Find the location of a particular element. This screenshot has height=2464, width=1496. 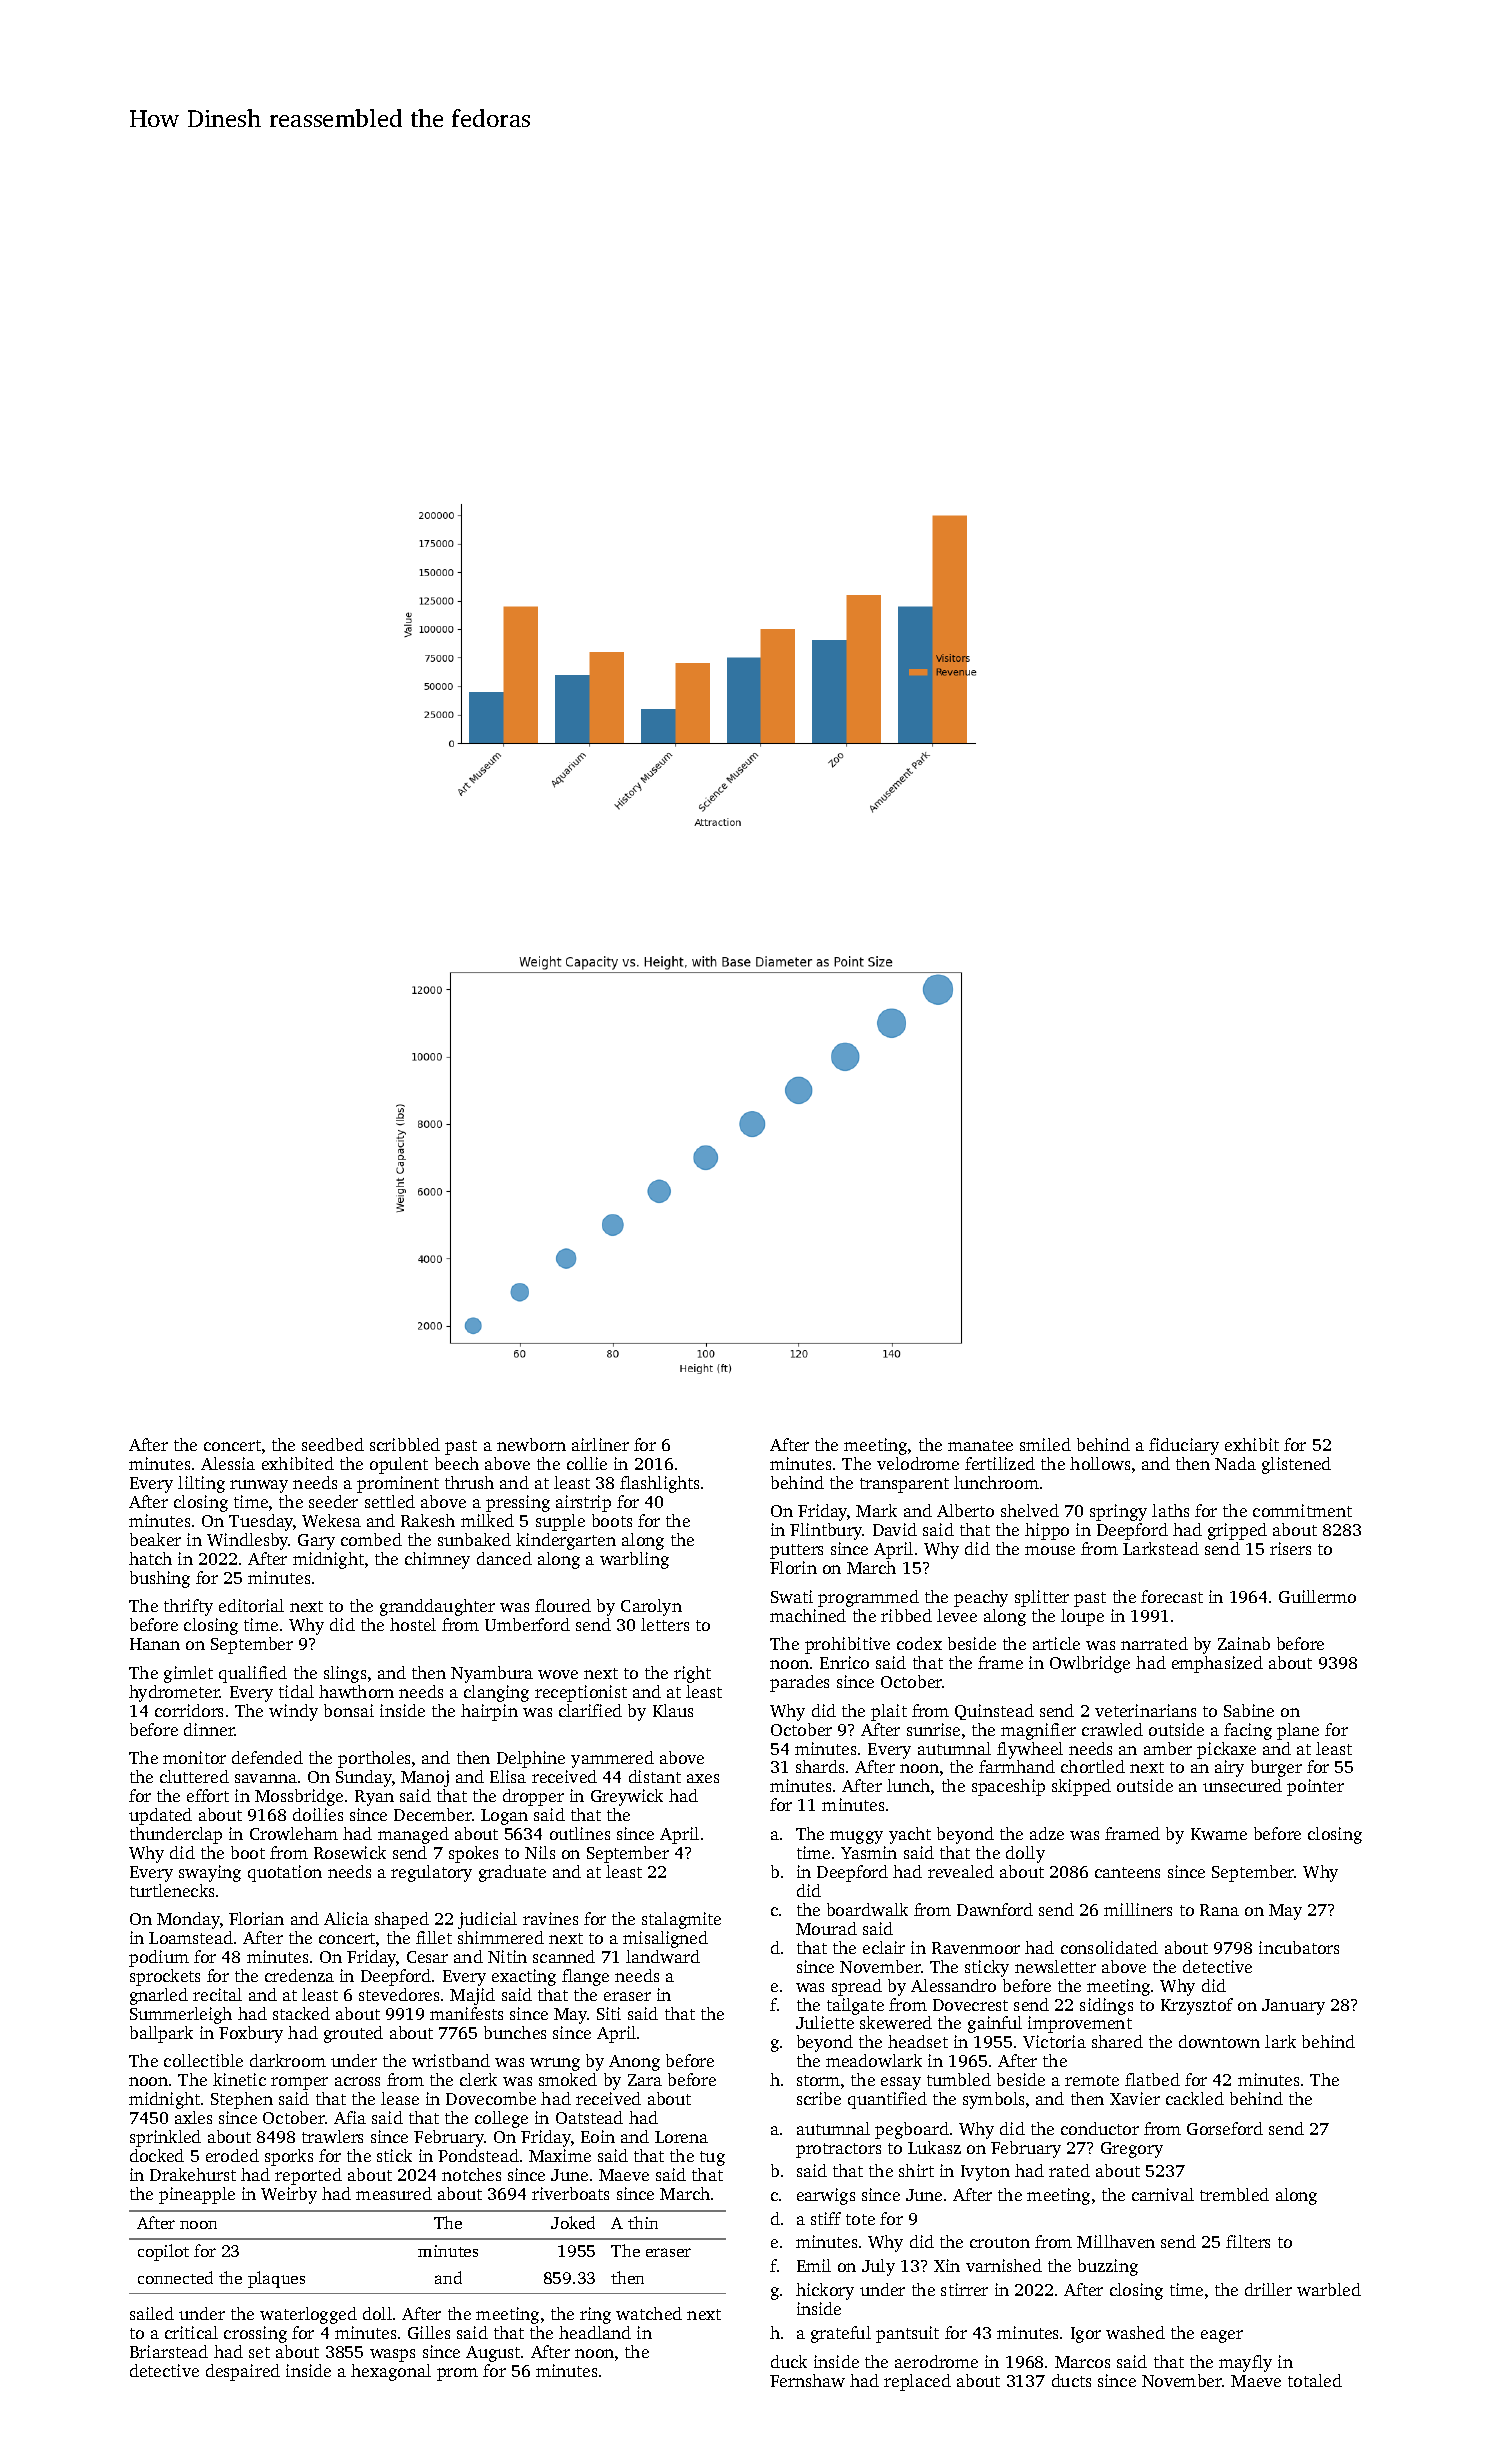

Swati is located at coordinates (792, 1596).
